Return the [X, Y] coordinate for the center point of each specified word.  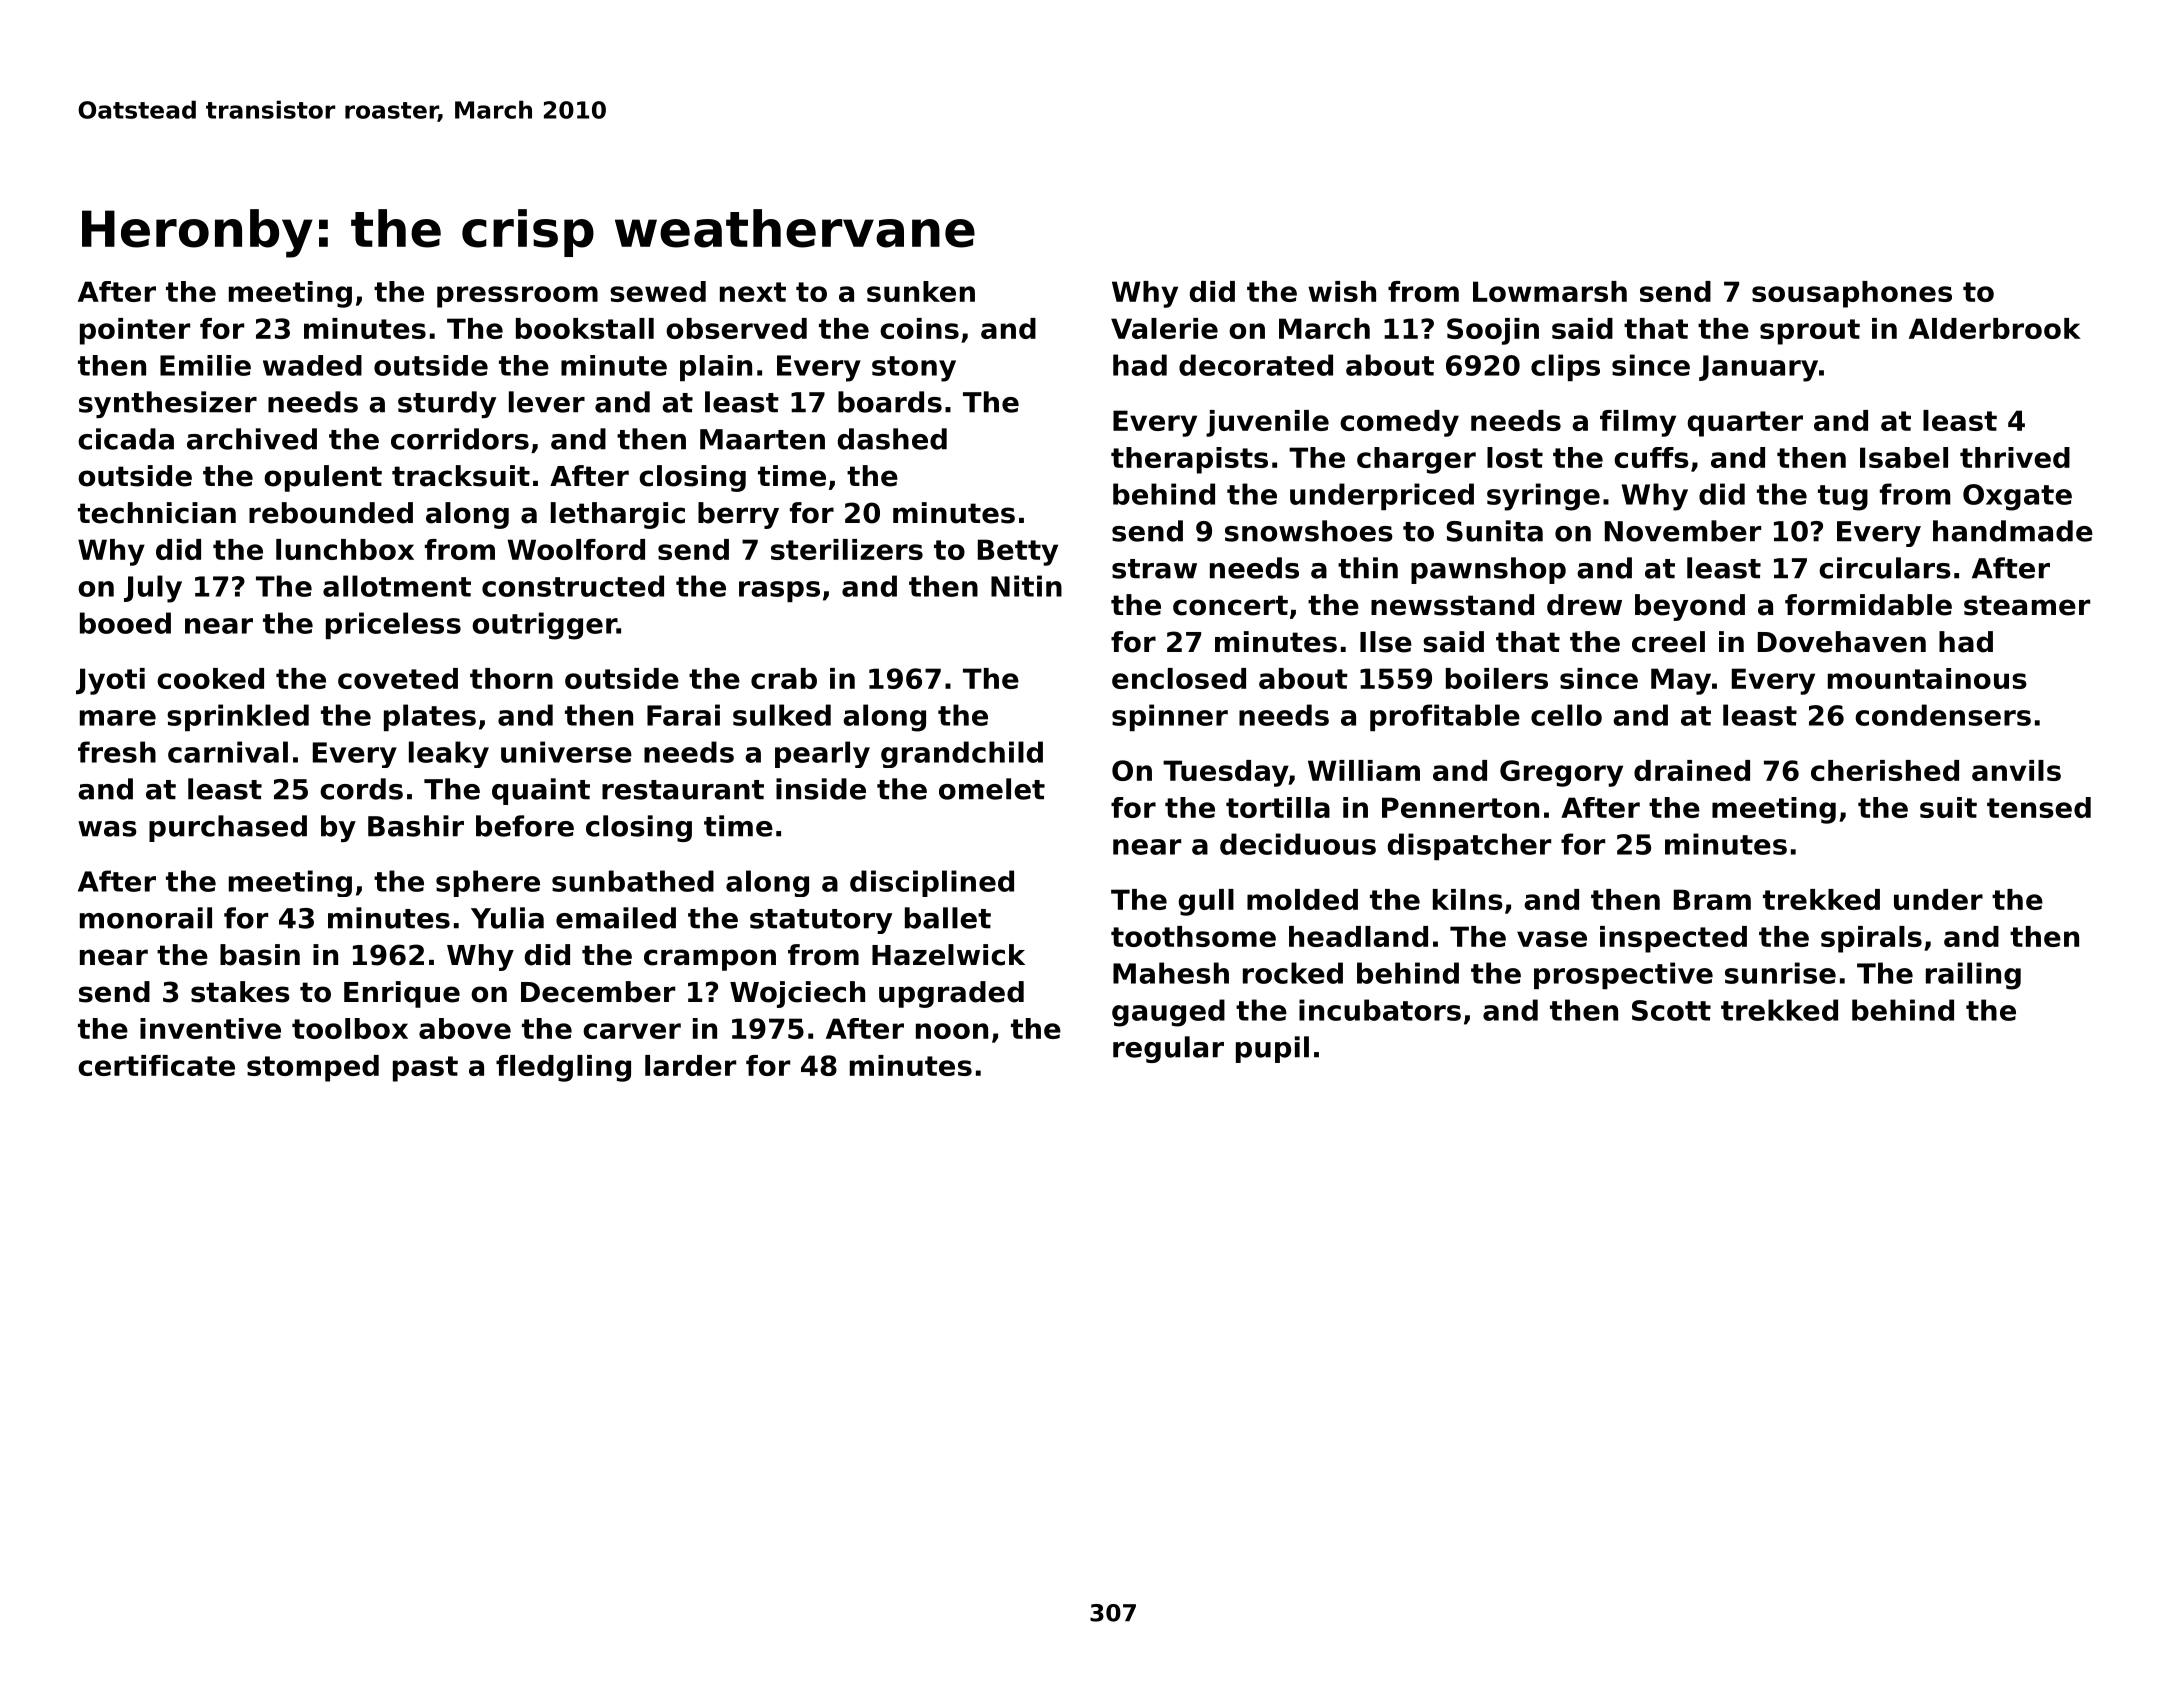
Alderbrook [1995, 328]
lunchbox [345, 549]
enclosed [1179, 678]
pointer [135, 331]
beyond [1690, 607]
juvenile [1267, 423]
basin [260, 955]
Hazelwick [948, 955]
